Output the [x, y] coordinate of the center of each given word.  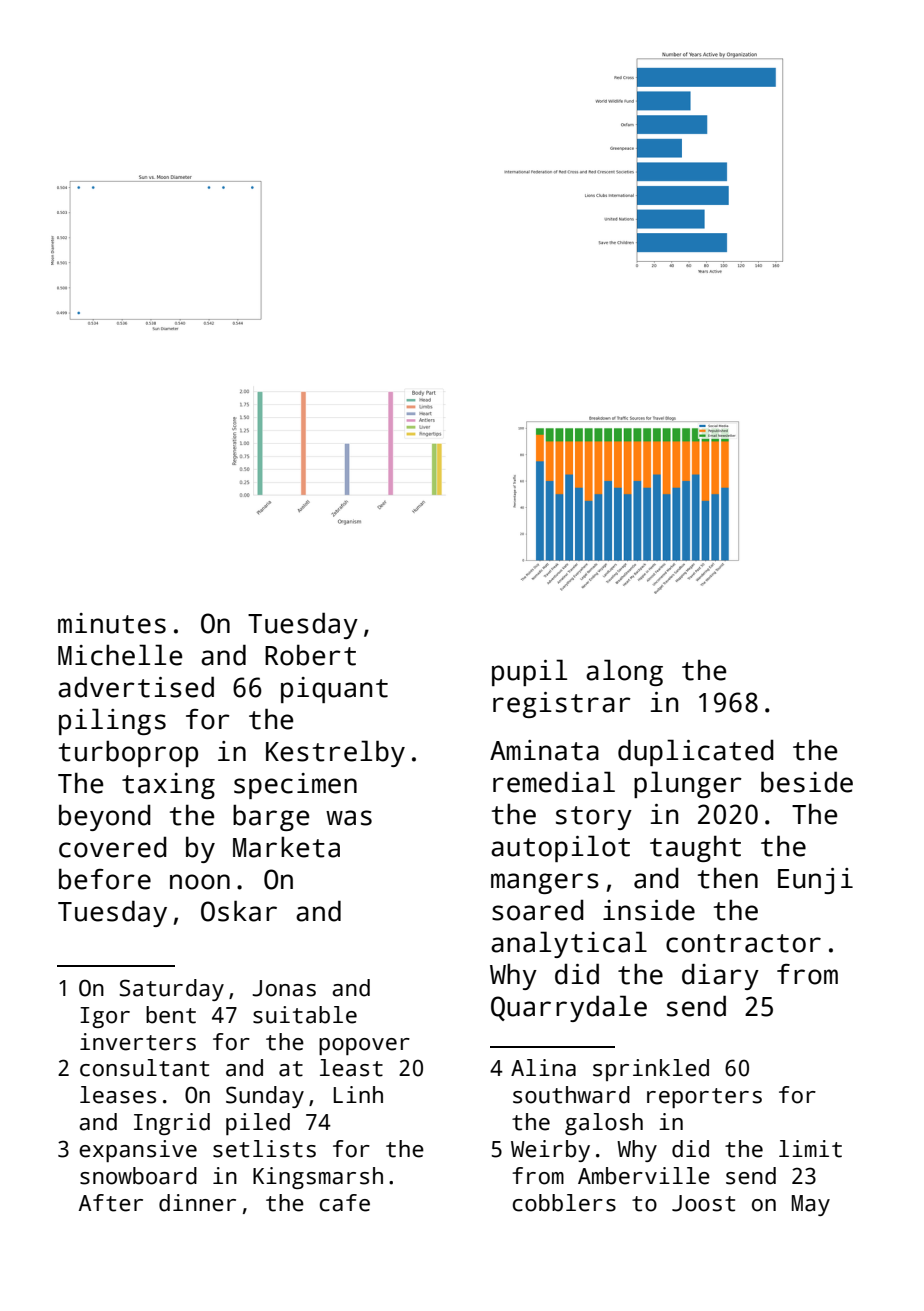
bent [171, 1015]
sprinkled [651, 1070]
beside [807, 782]
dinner [197, 1203]
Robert [310, 655]
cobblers [564, 1203]
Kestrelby [335, 753]
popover [364, 1046]
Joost [703, 1203]
